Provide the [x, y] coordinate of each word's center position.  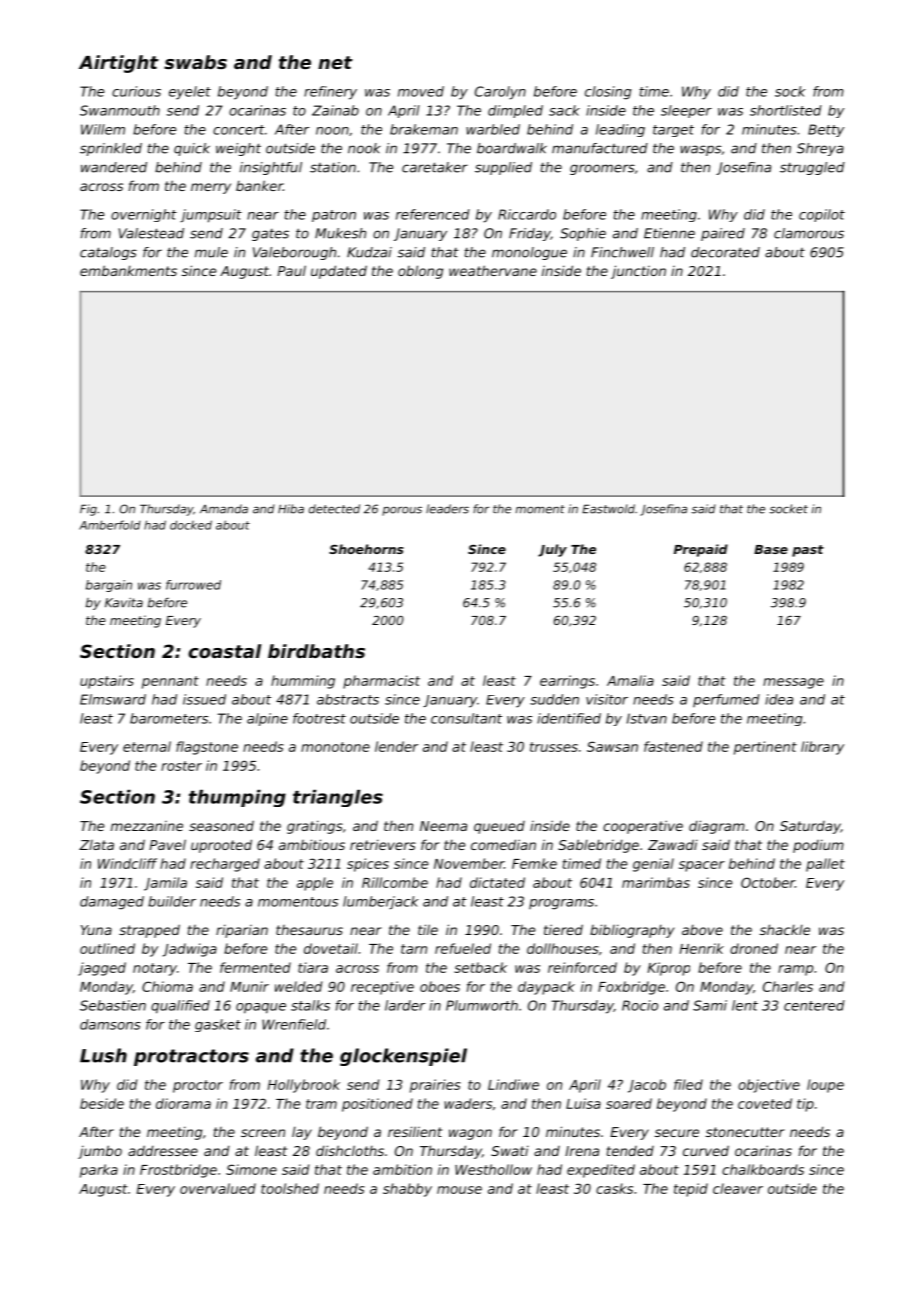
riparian [242, 931]
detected [334, 509]
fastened [673, 746]
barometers [169, 718]
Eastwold [608, 509]
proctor [198, 1086]
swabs [195, 62]
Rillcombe [395, 882]
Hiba [291, 509]
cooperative [643, 827]
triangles [338, 798]
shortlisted [786, 110]
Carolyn [500, 93]
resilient [415, 1131]
